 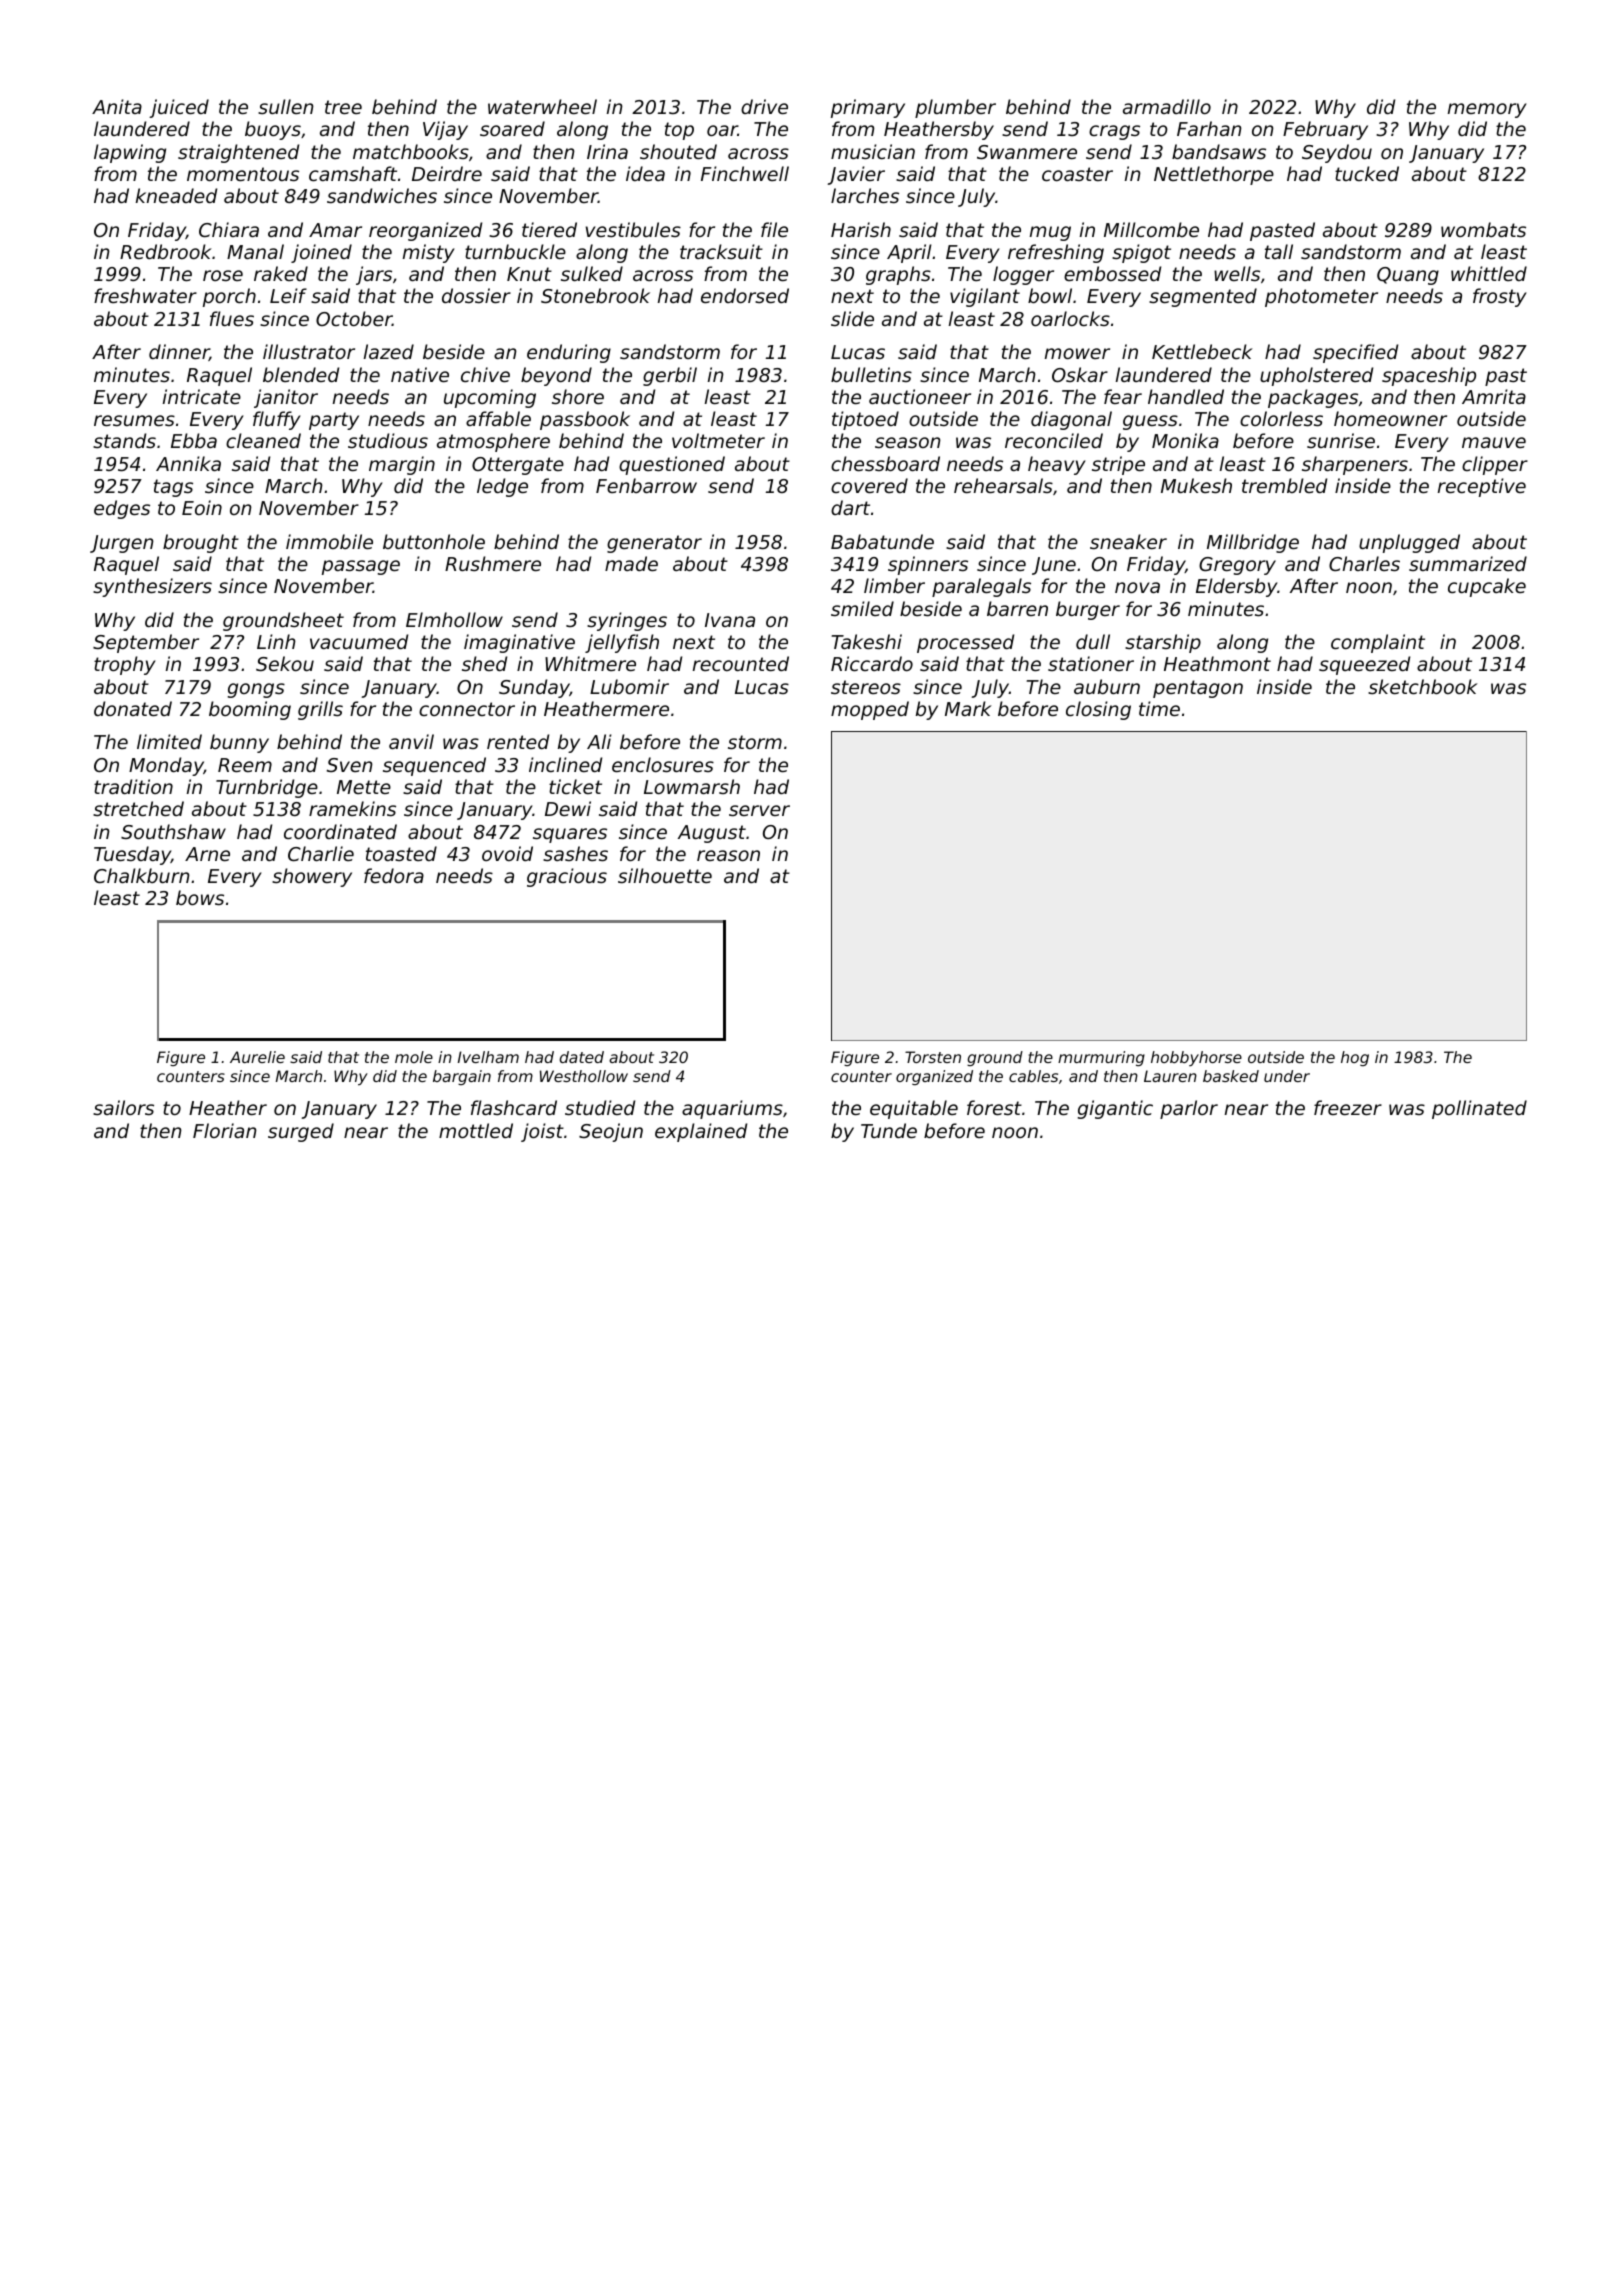 What do you see at coordinates (352, 808) in the screenshot?
I see `ramekins` at bounding box center [352, 808].
